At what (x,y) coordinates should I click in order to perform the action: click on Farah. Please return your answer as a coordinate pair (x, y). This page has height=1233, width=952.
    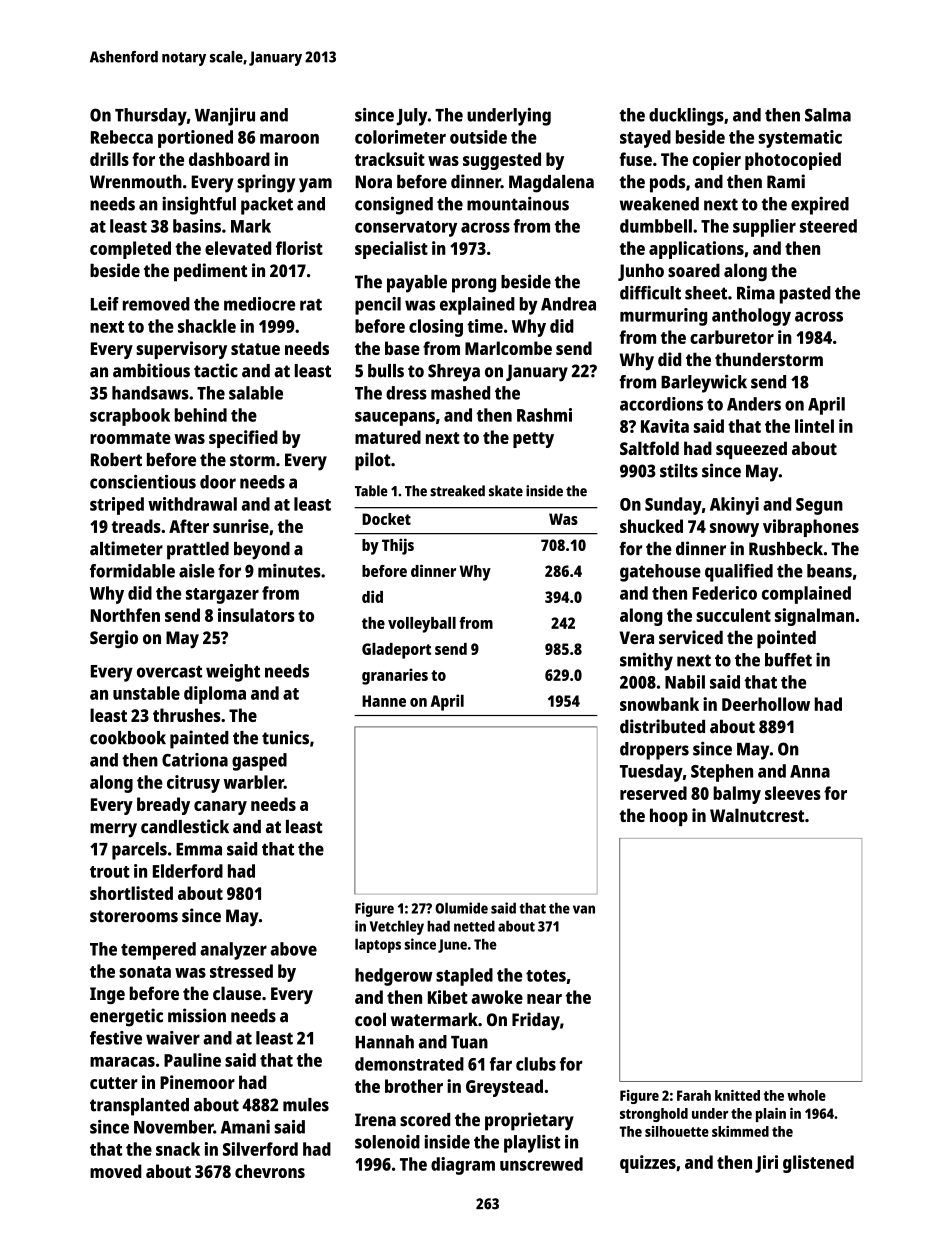
    Looking at the image, I should click on (694, 1095).
